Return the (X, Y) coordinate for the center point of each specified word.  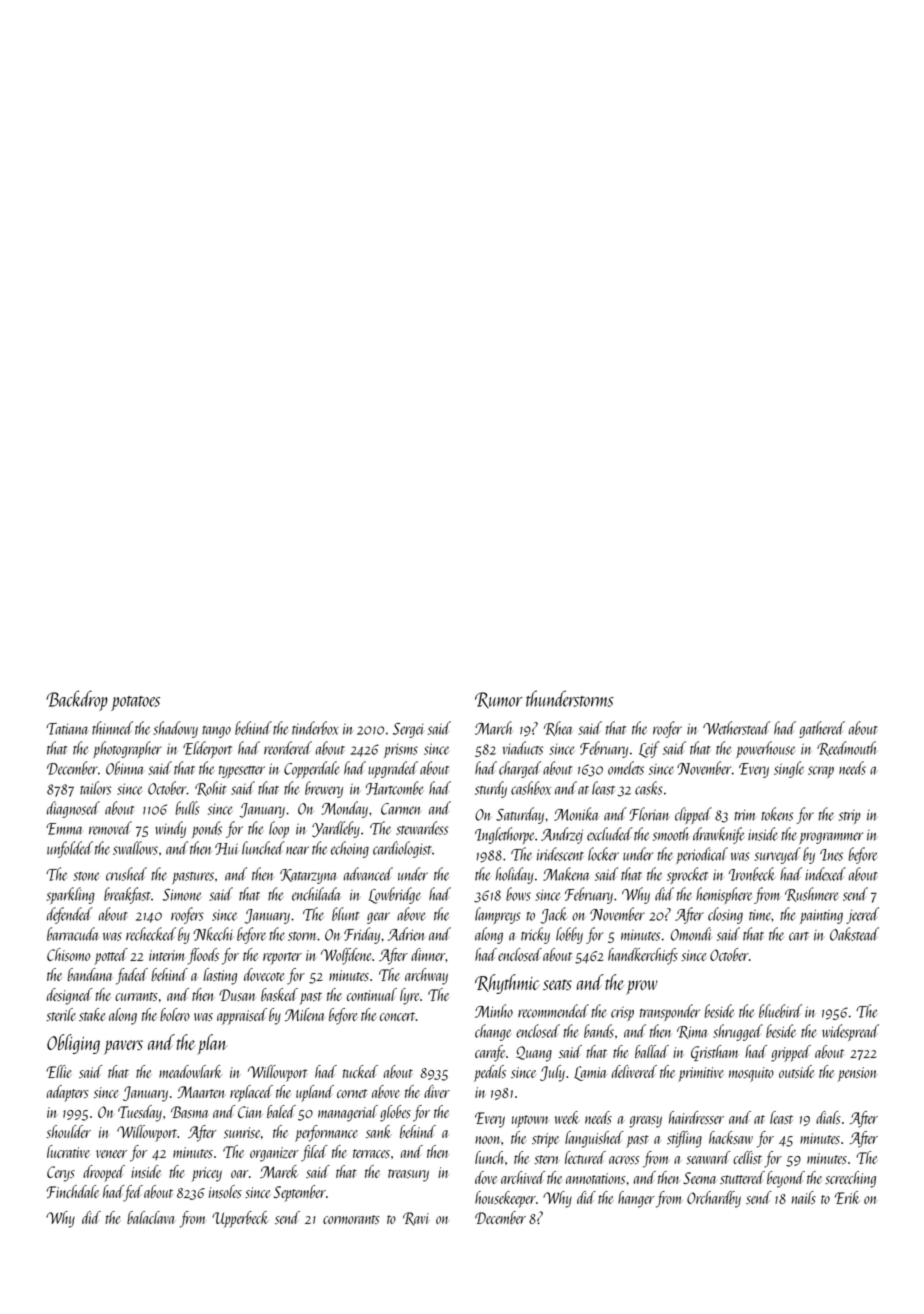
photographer (127, 749)
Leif (649, 749)
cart (799, 936)
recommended (553, 1011)
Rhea (558, 728)
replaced (251, 1093)
